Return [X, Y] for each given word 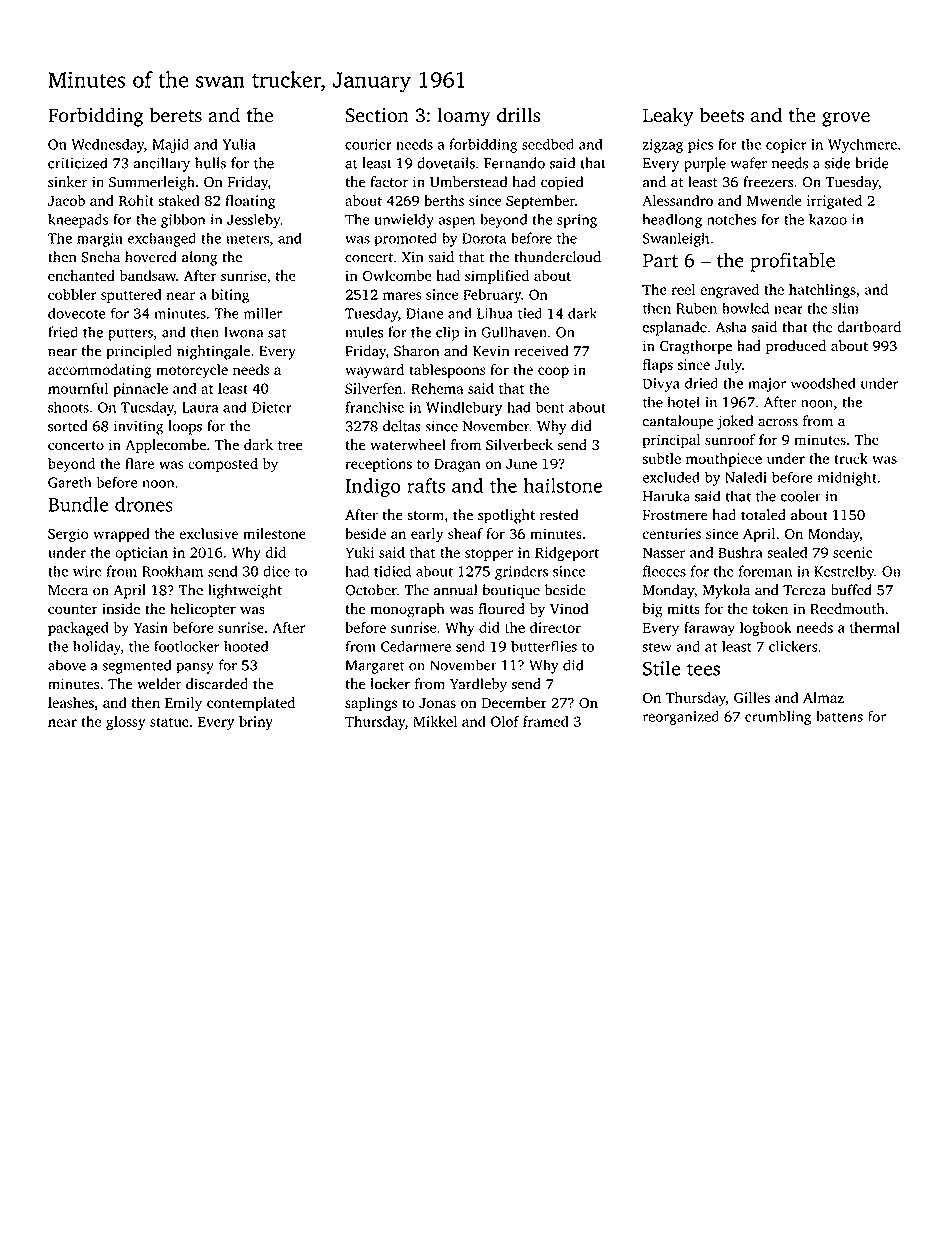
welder [159, 684]
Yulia [239, 144]
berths [444, 200]
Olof [505, 721]
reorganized [681, 718]
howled [745, 308]
